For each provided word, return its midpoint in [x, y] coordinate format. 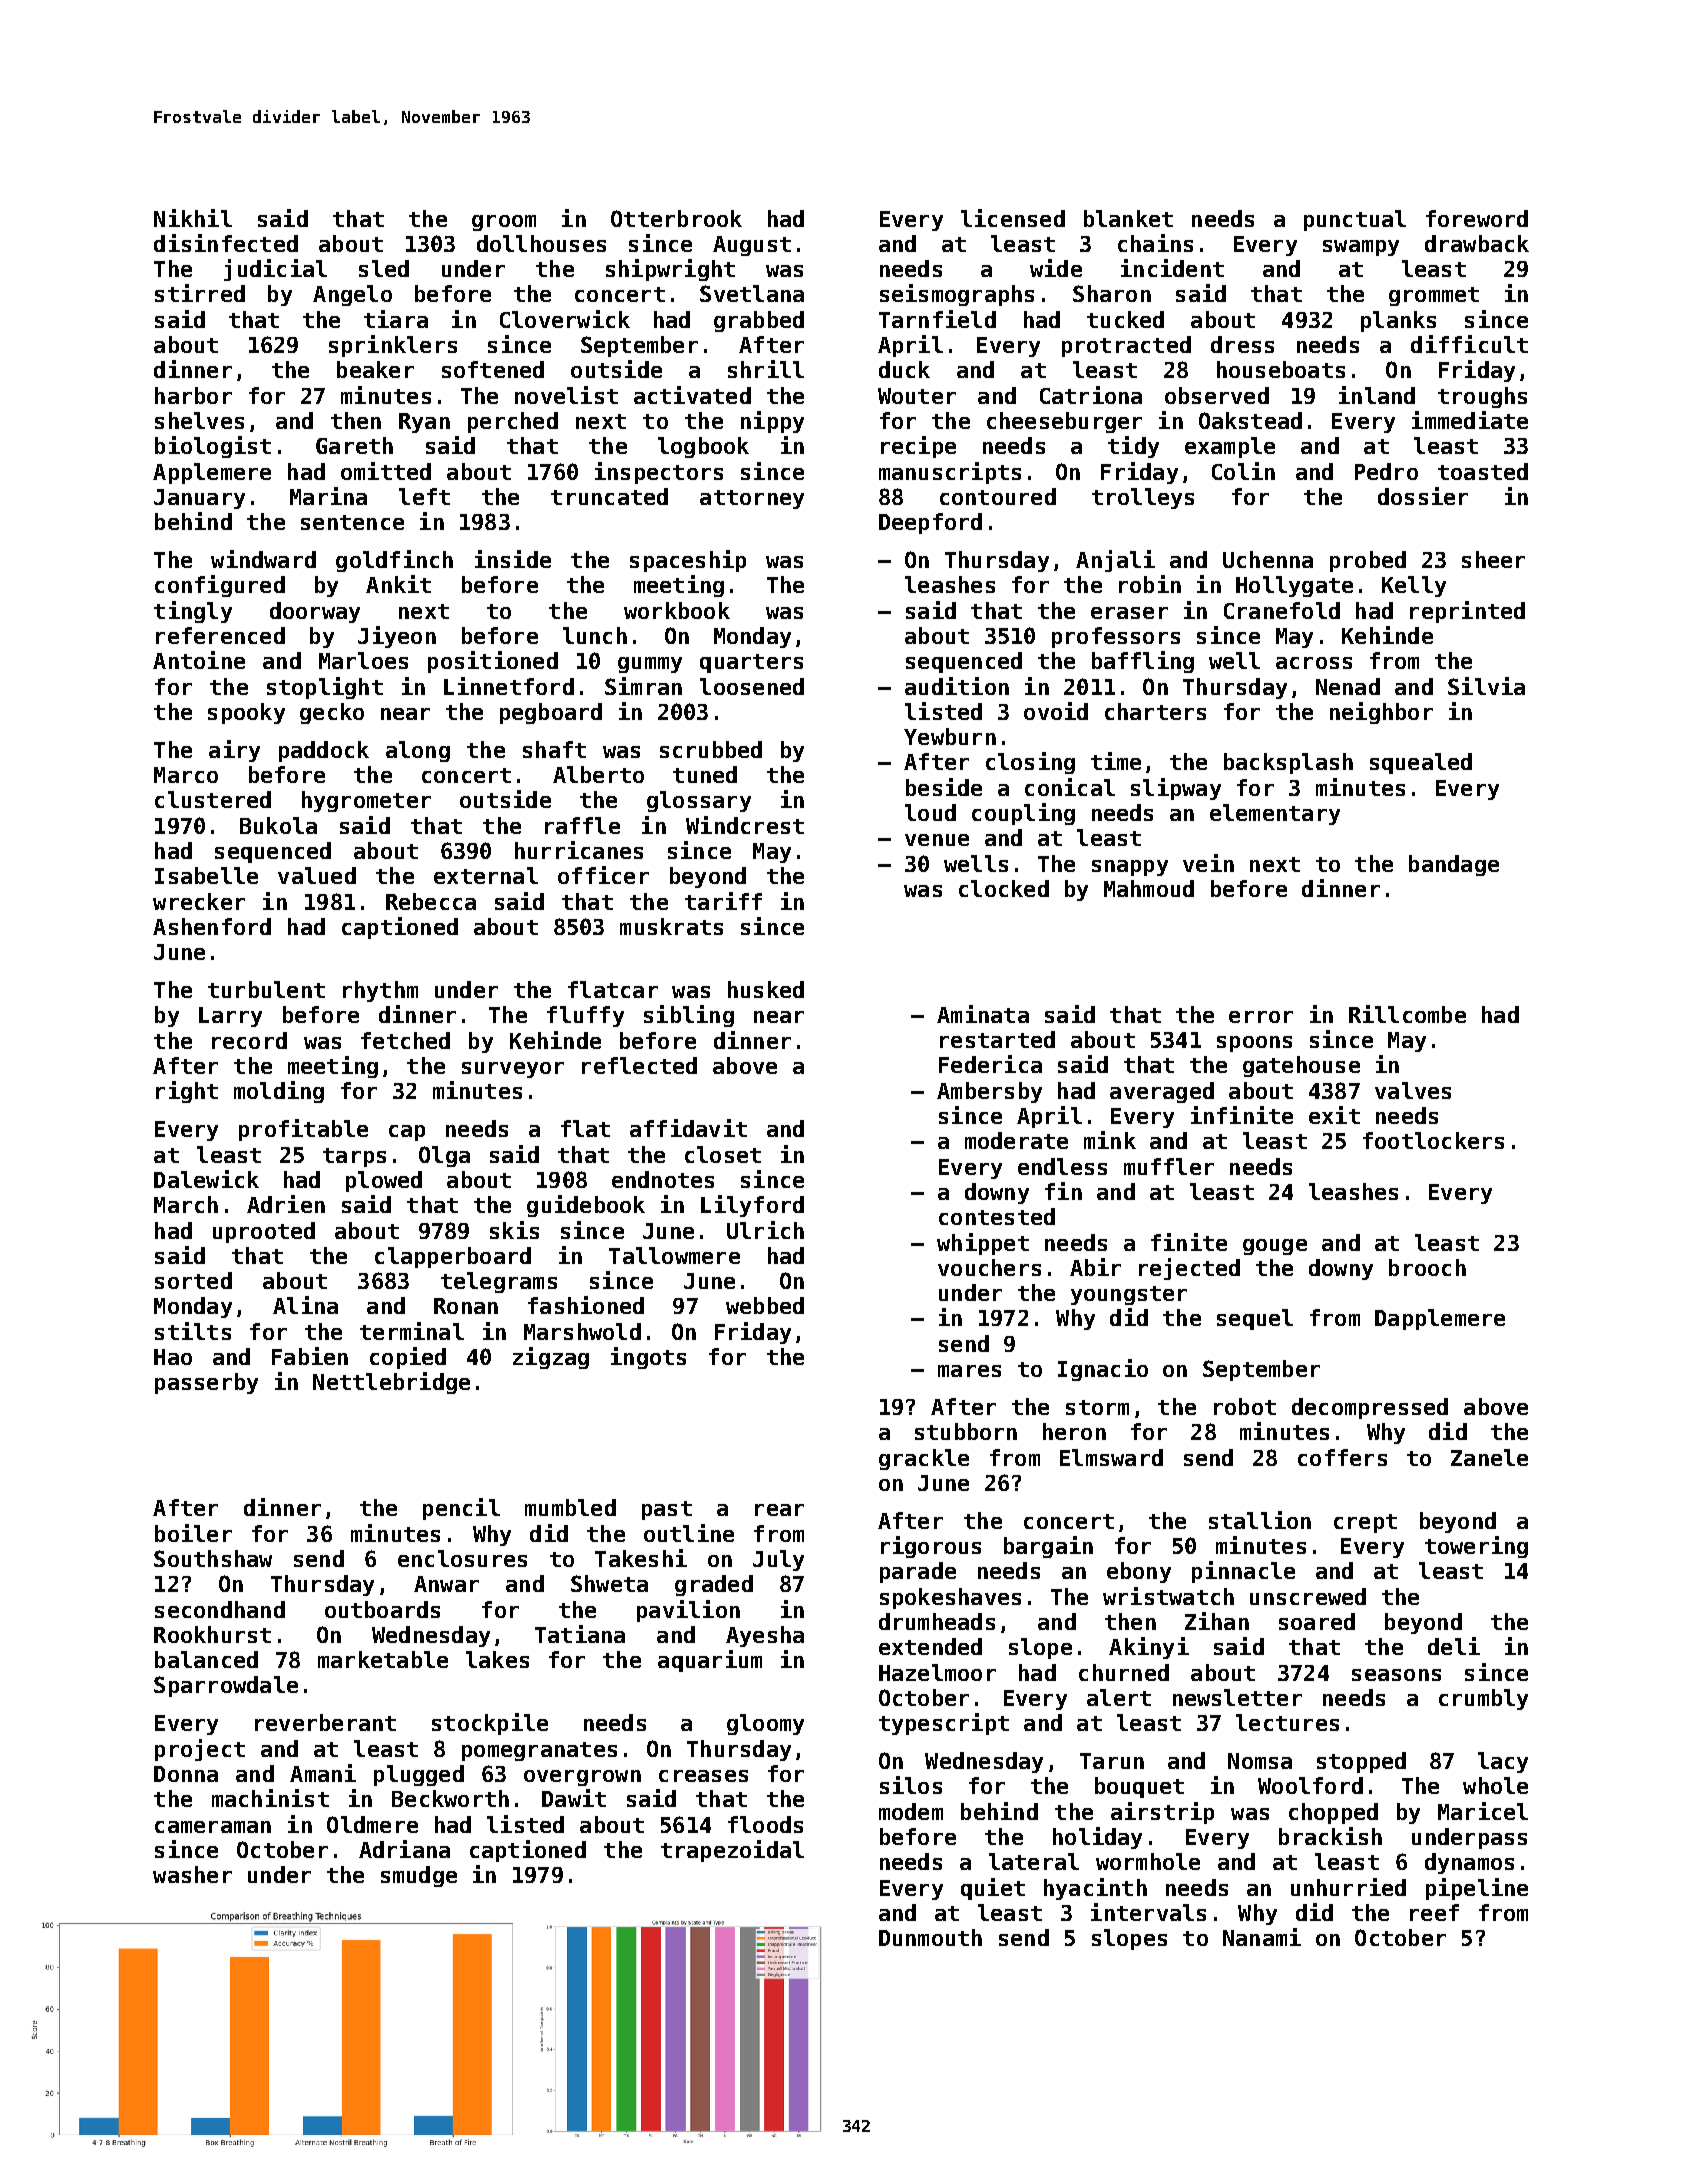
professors [1116, 637]
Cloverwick [565, 319]
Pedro [1386, 471]
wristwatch [1168, 1596]
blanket [1128, 218]
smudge [419, 1876]
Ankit [398, 584]
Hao [173, 1357]
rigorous [931, 1547]
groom [504, 223]
